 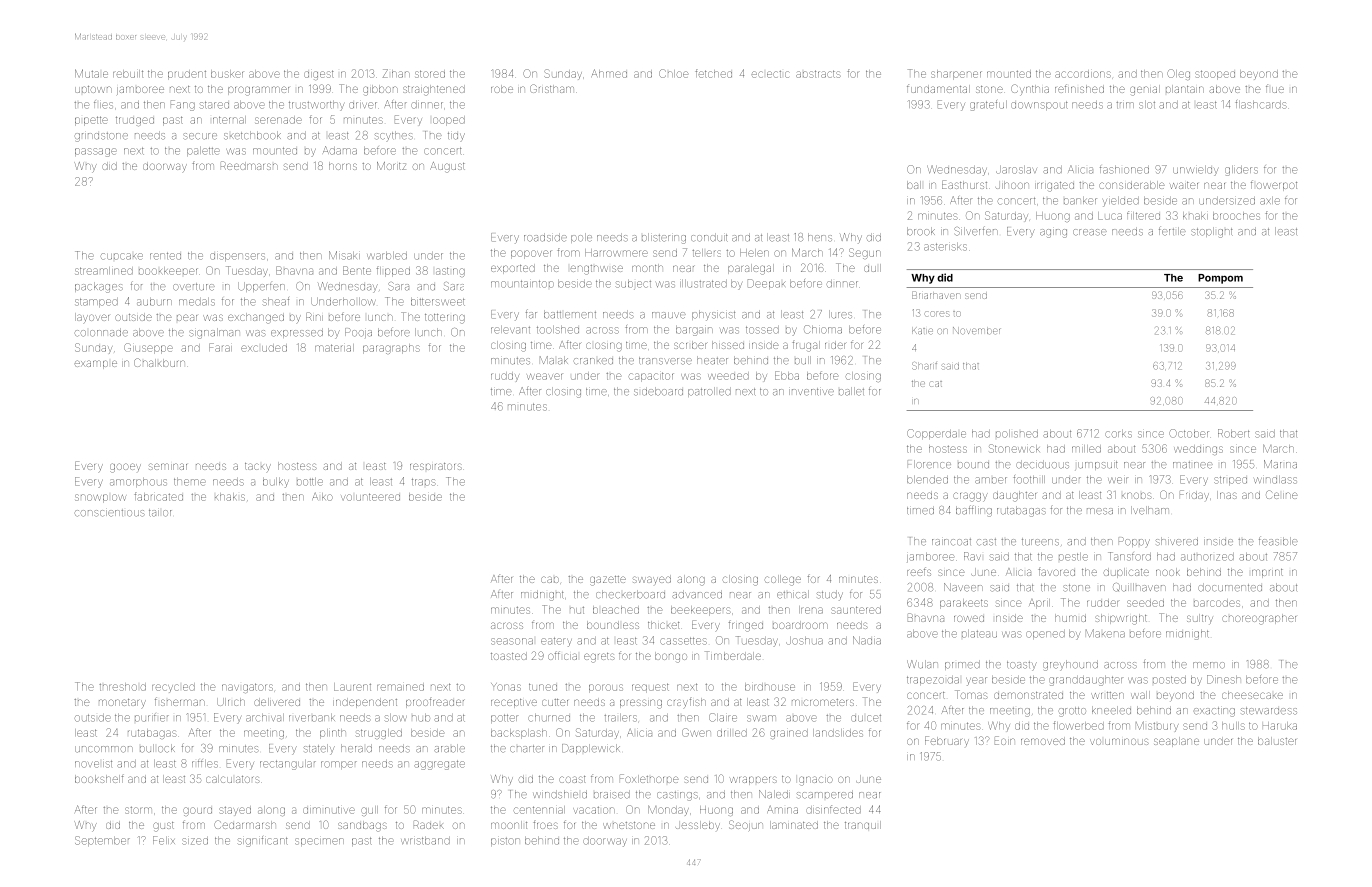 What do you see at coordinates (612, 794) in the screenshot?
I see `braised` at bounding box center [612, 794].
